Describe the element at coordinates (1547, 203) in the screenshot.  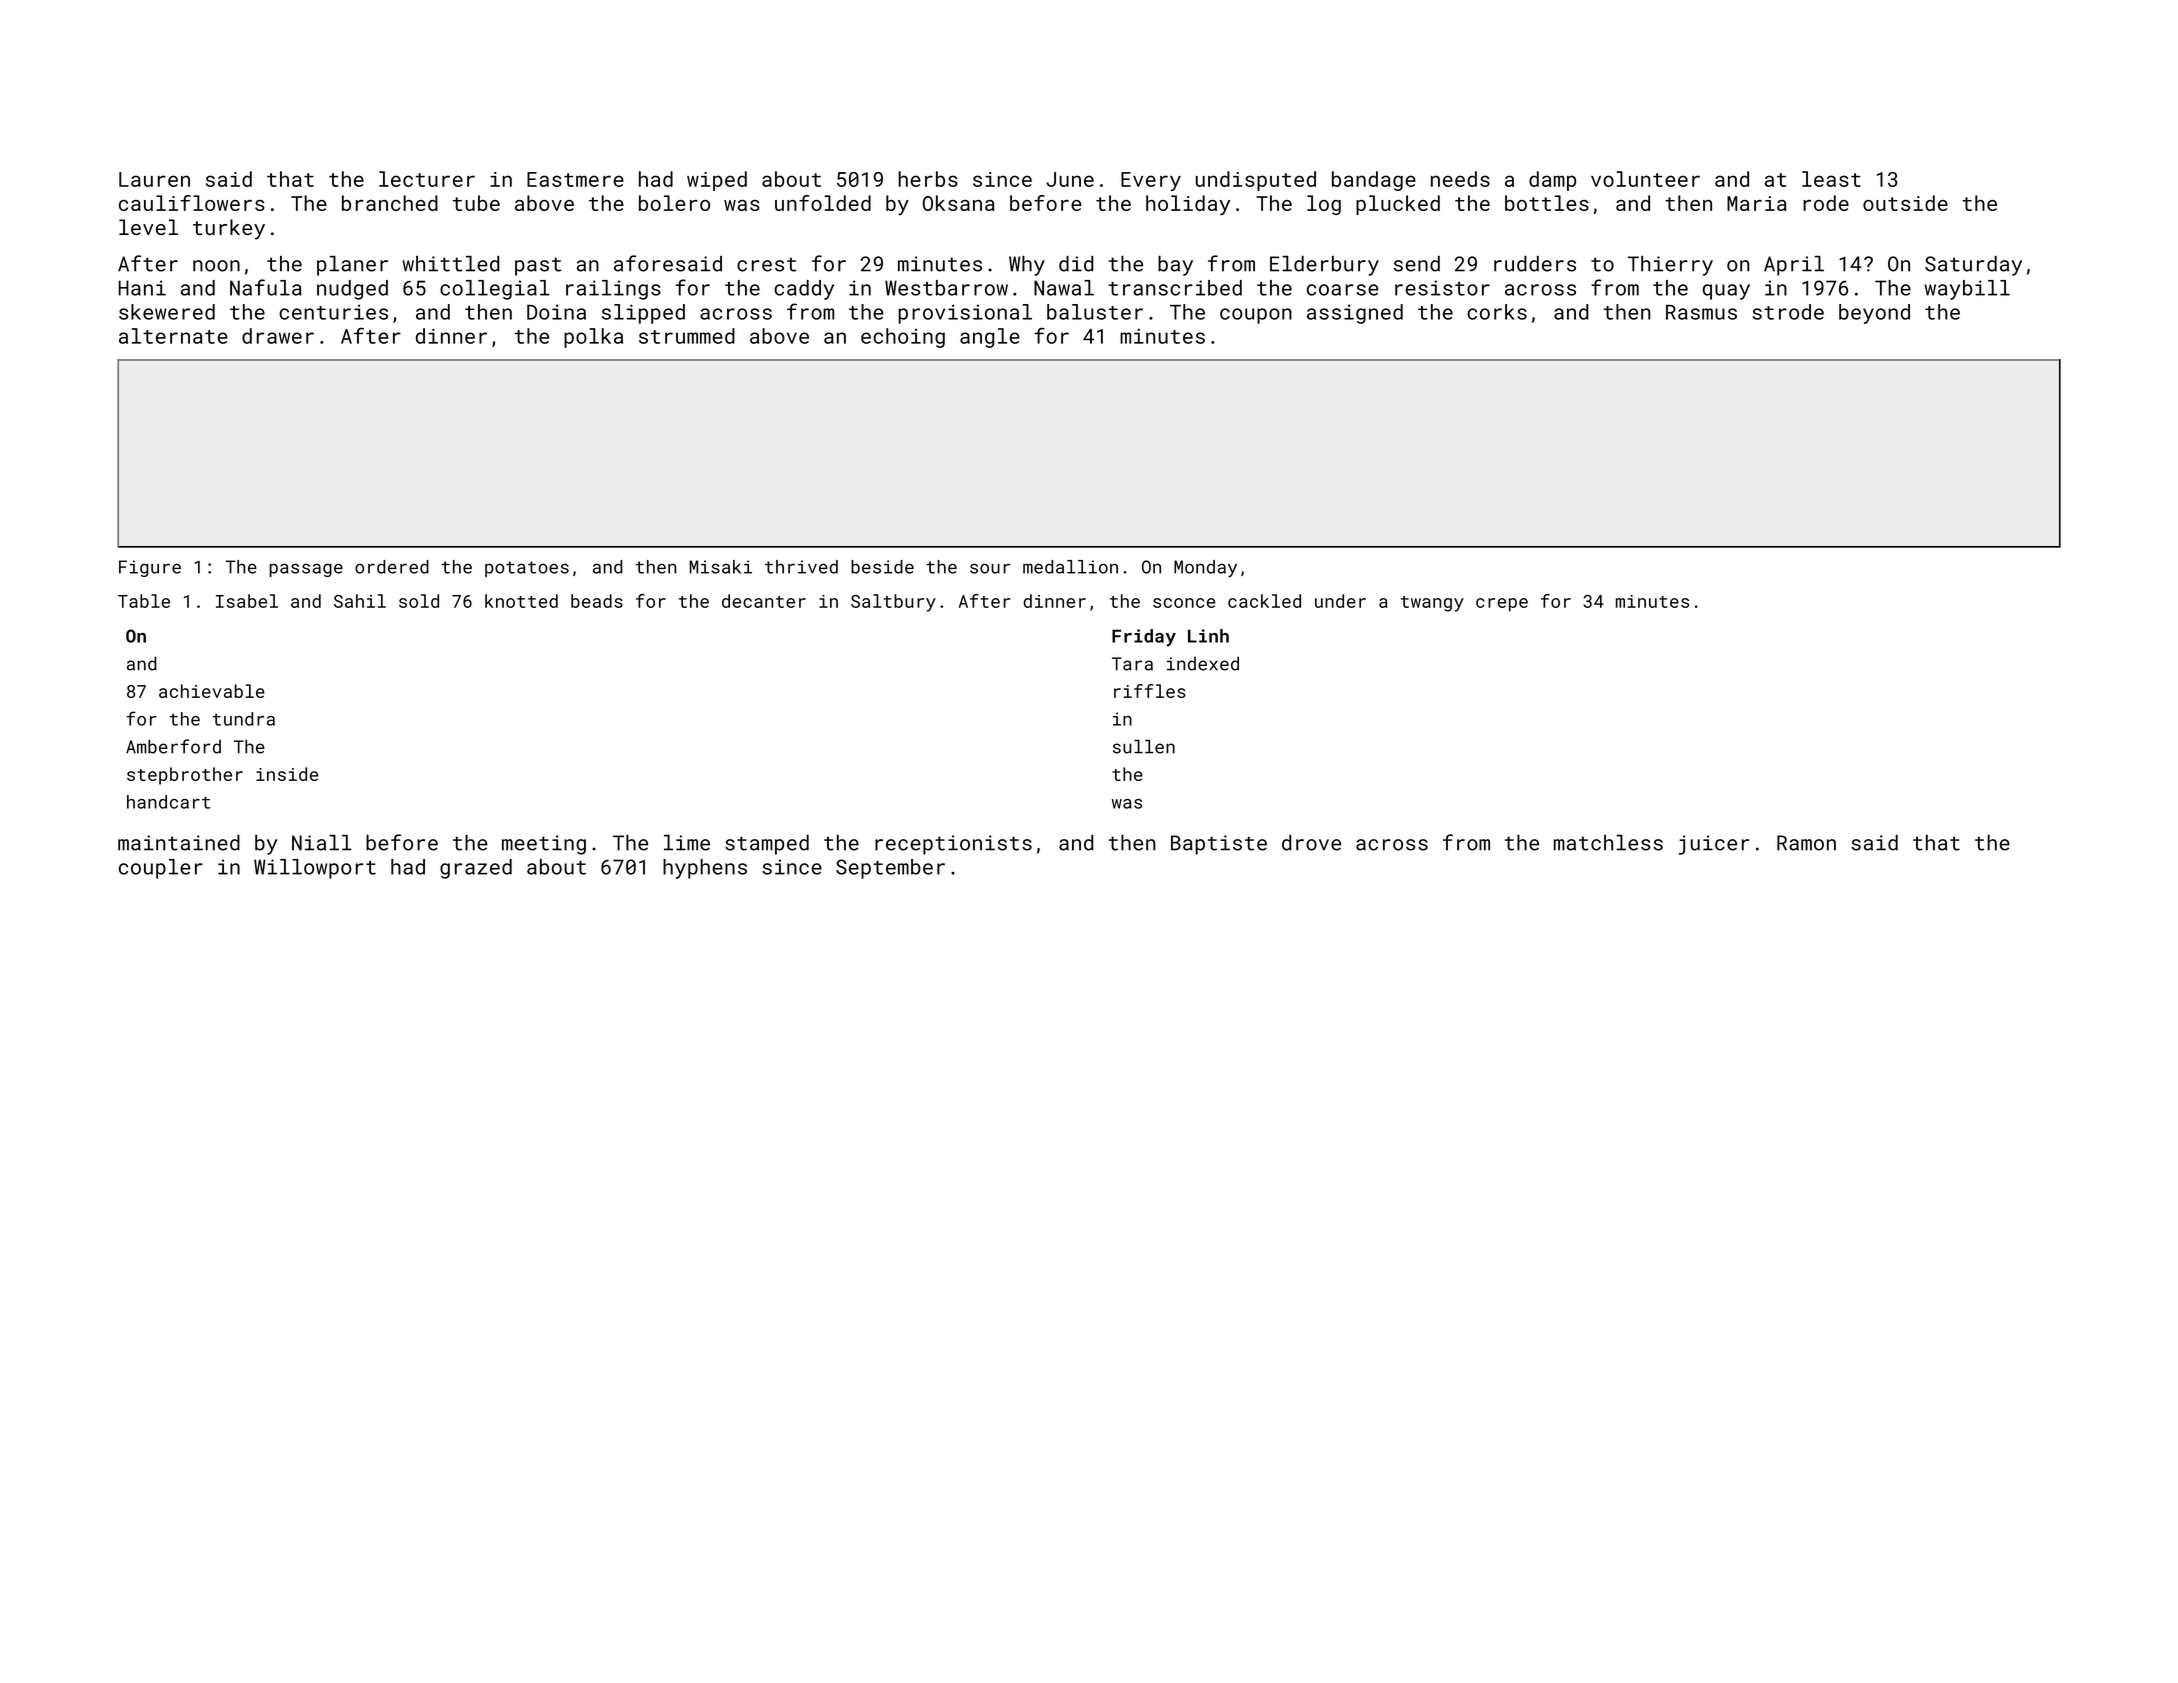
I see `bottles` at that location.
